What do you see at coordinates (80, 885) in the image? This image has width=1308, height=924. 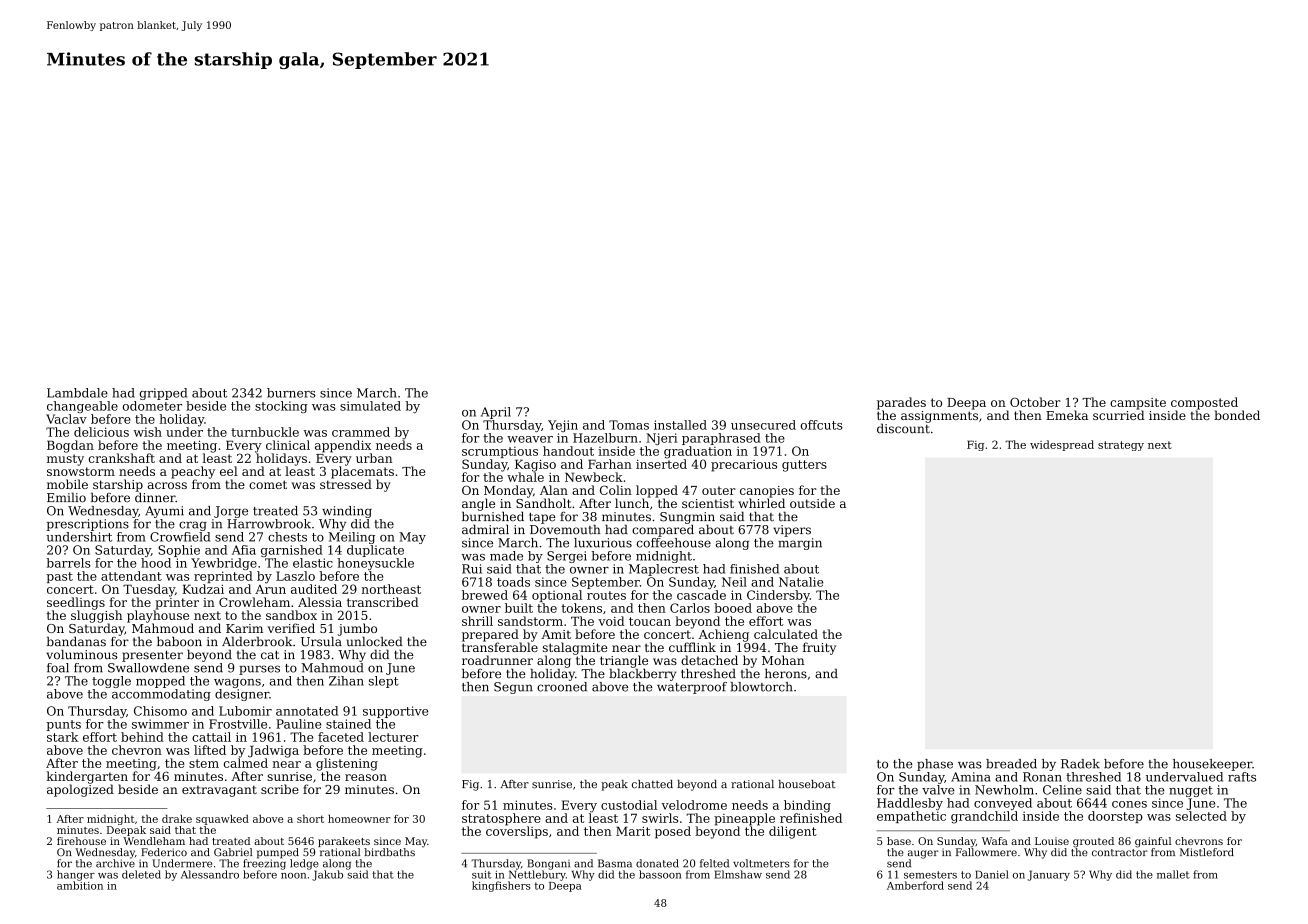 I see `ambition` at bounding box center [80, 885].
